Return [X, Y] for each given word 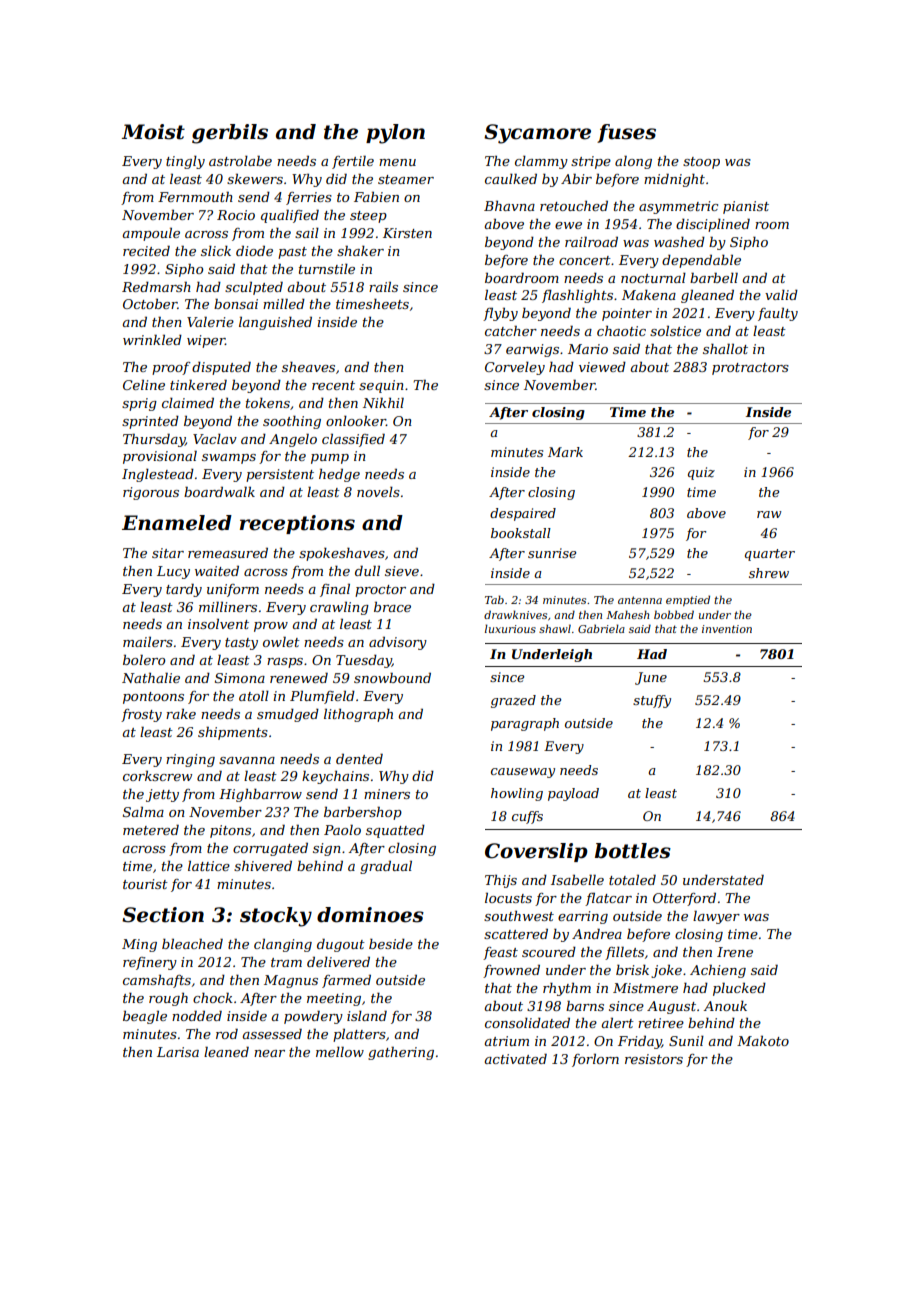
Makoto [763, 1041]
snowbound [392, 677]
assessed [272, 1033]
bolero [144, 659]
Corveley [515, 368]
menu [397, 162]
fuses [626, 133]
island [367, 1015]
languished [275, 323]
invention [727, 629]
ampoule [151, 234]
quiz [701, 473]
